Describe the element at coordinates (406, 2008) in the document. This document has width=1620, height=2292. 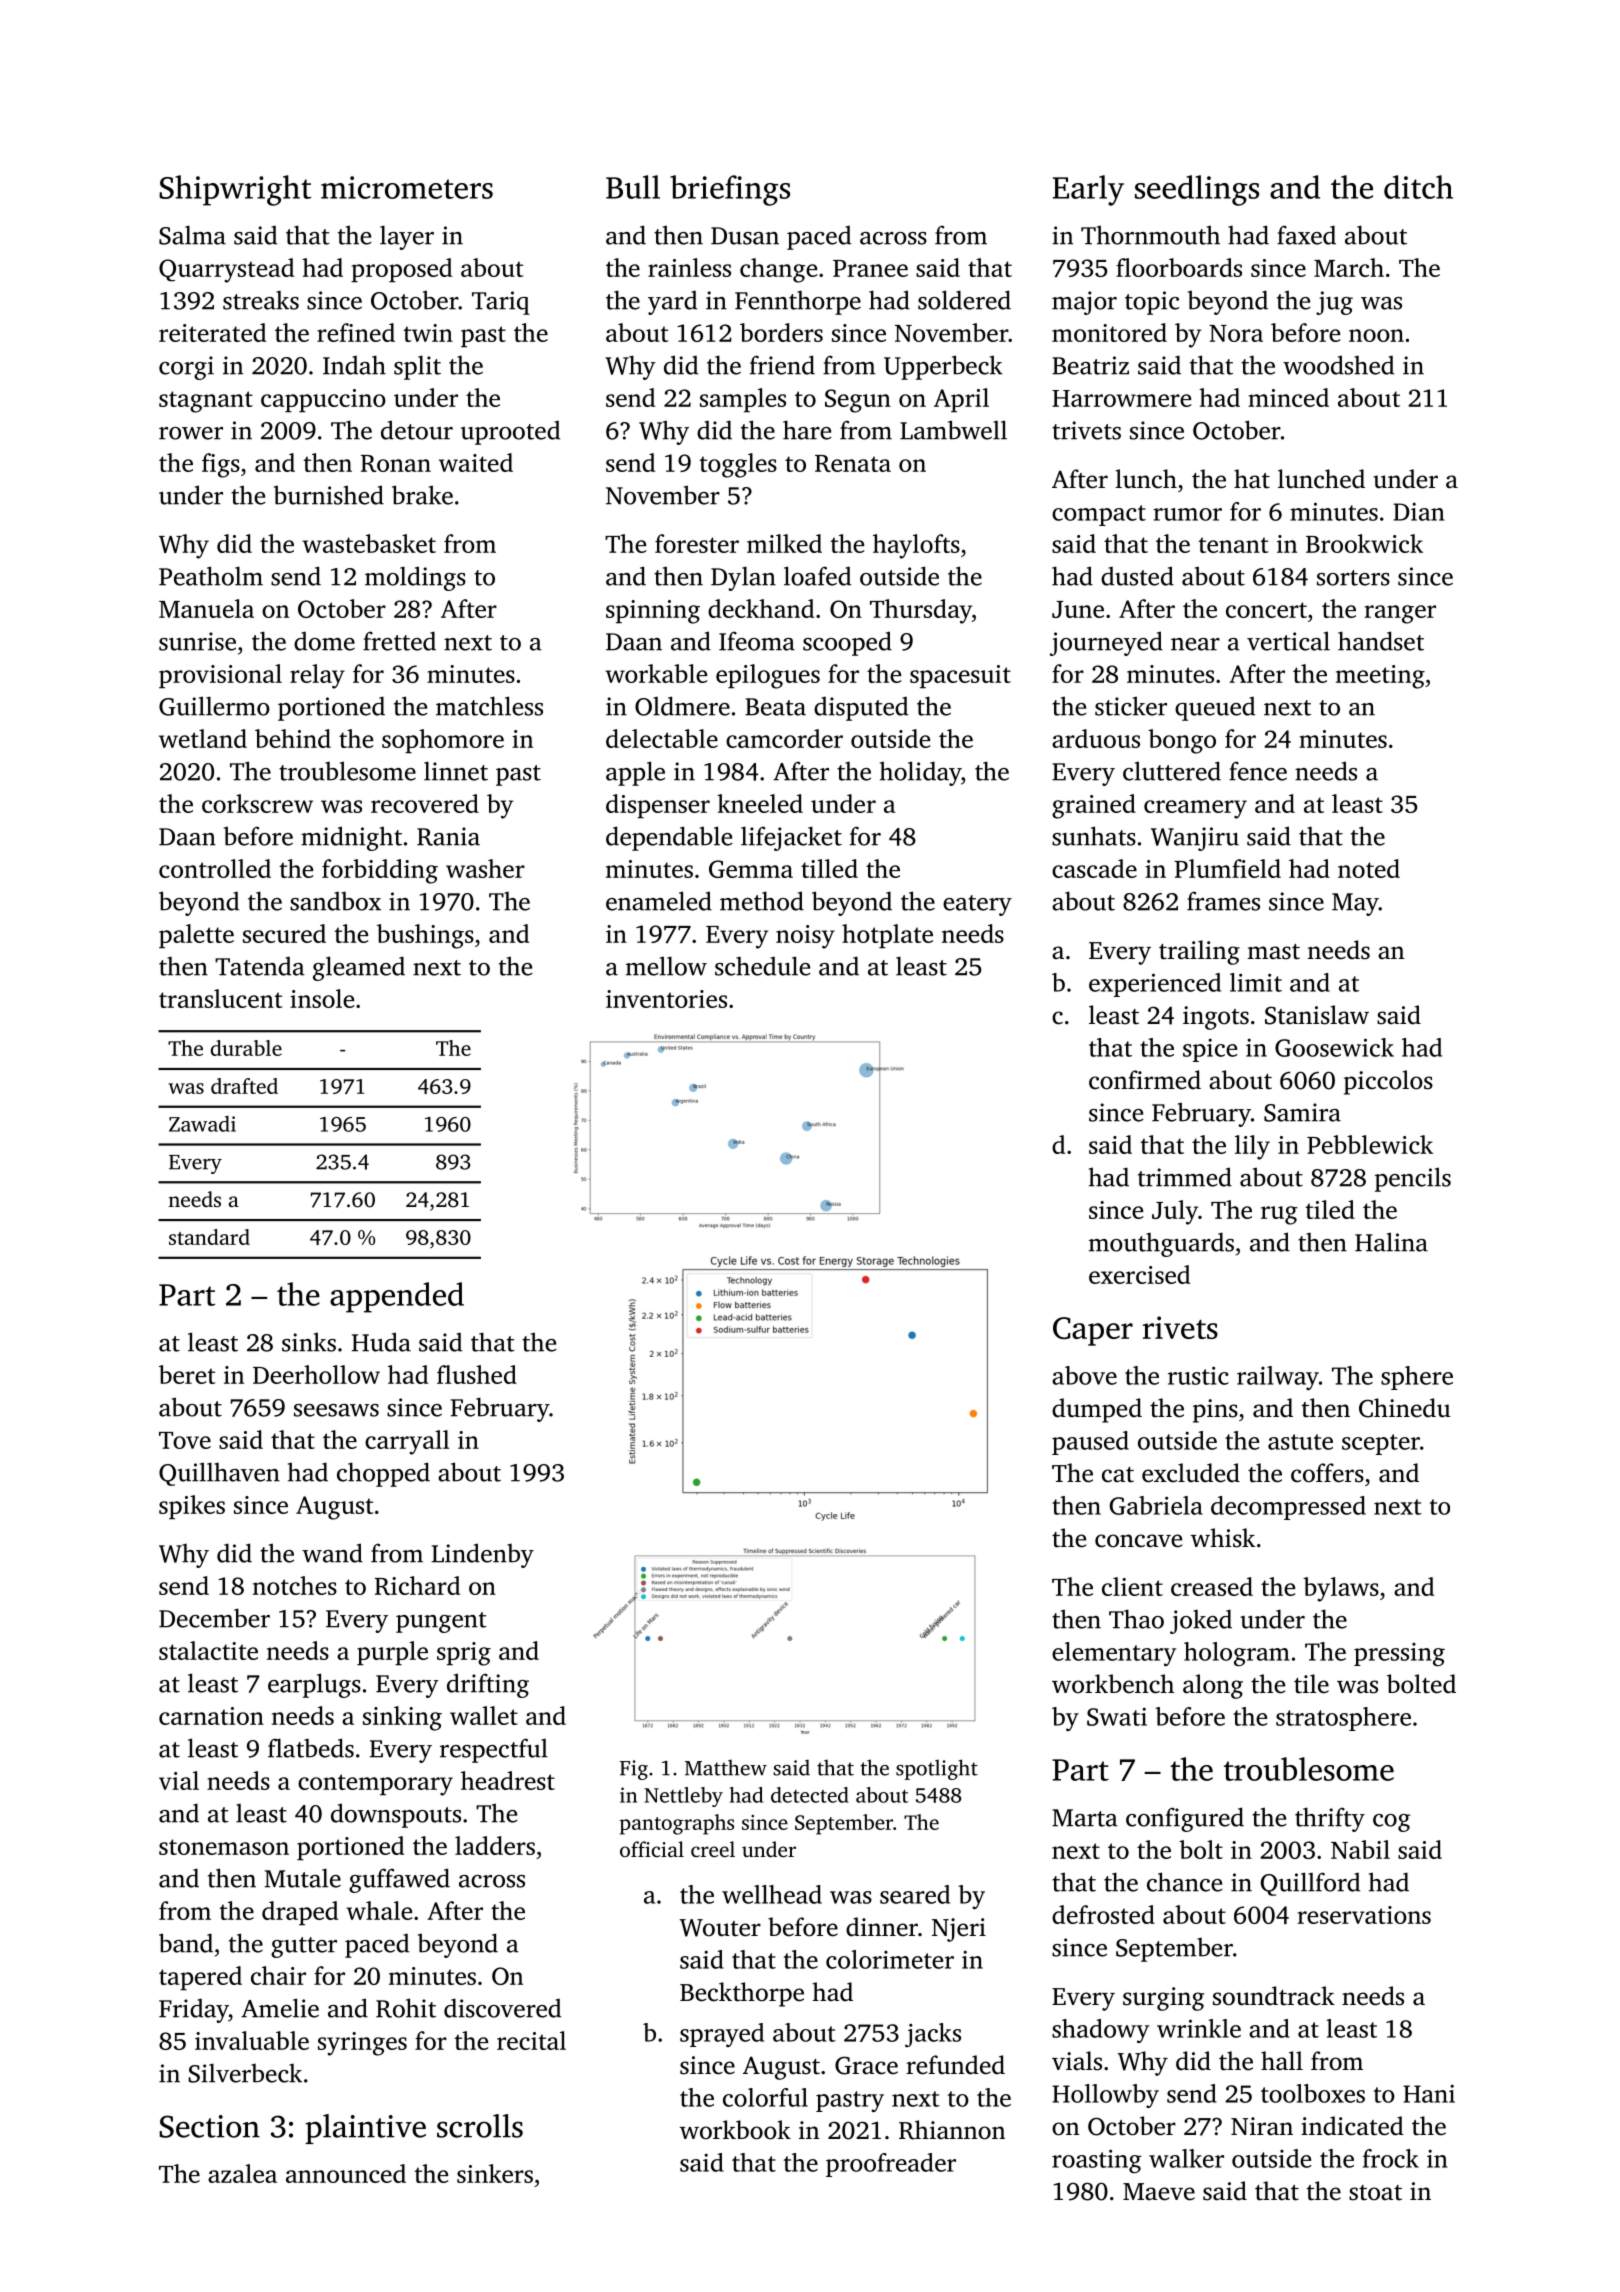
I see `Rohit` at that location.
